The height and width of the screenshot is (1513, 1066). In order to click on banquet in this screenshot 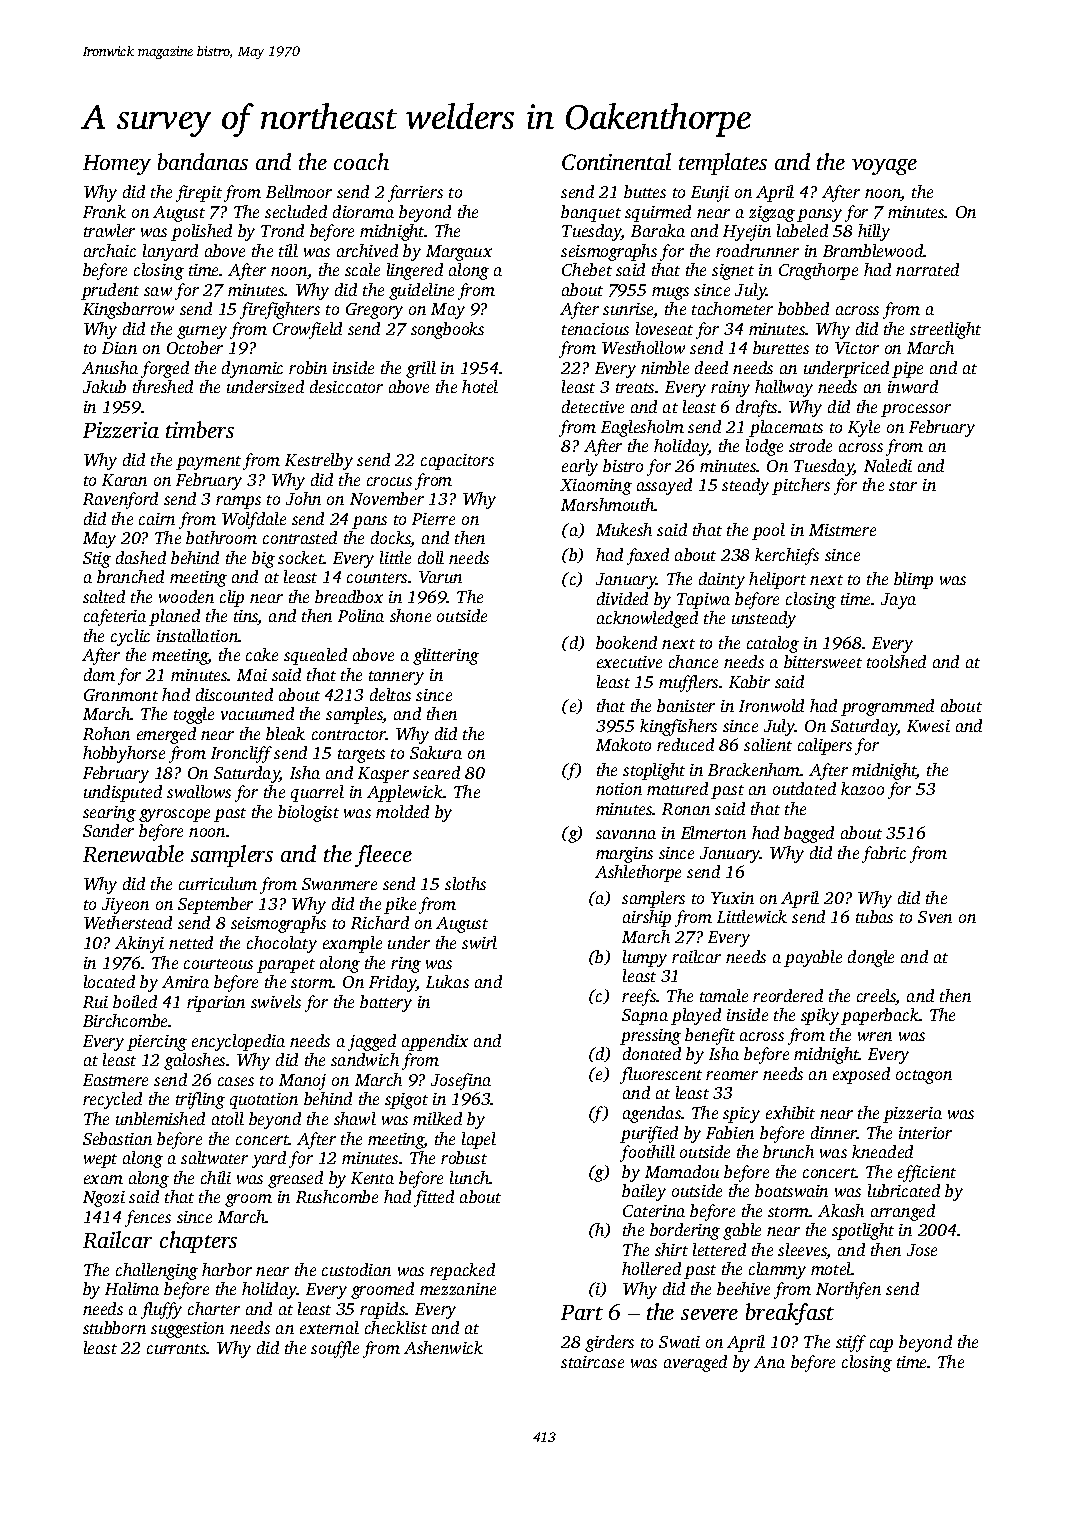, I will do `click(591, 213)`.
